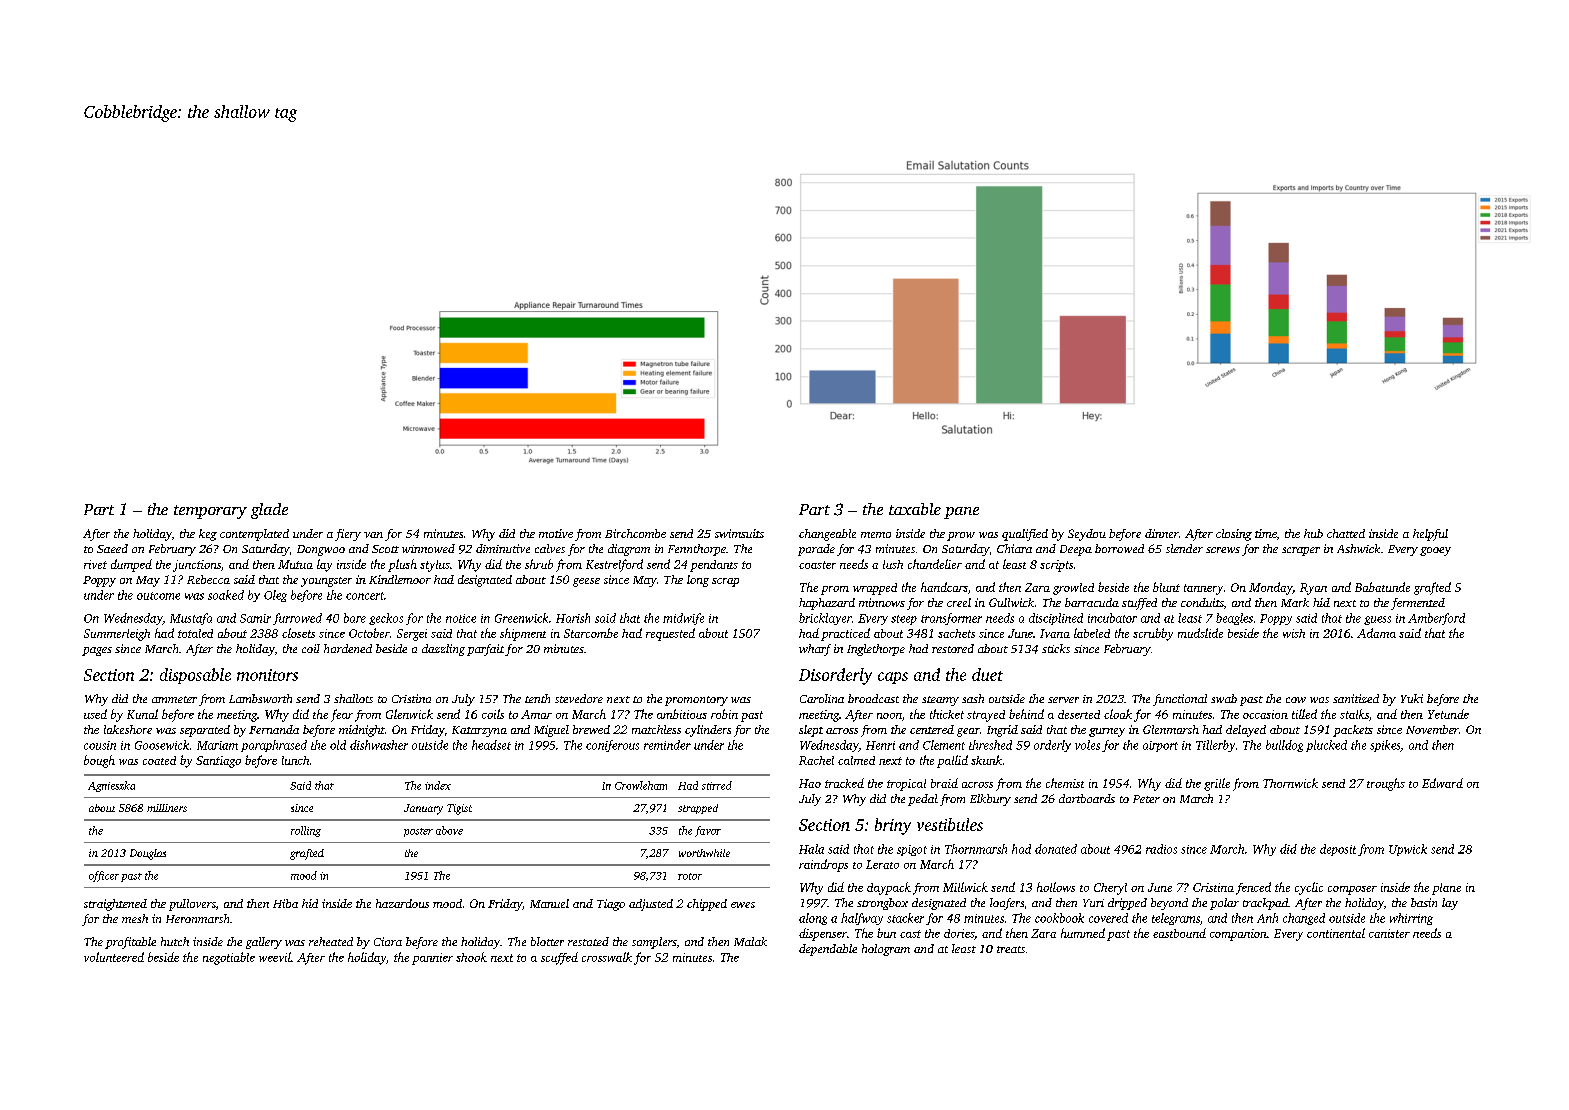 The height and width of the image is (1110, 1569). Describe the element at coordinates (1011, 949) in the image. I see `treats` at that location.
